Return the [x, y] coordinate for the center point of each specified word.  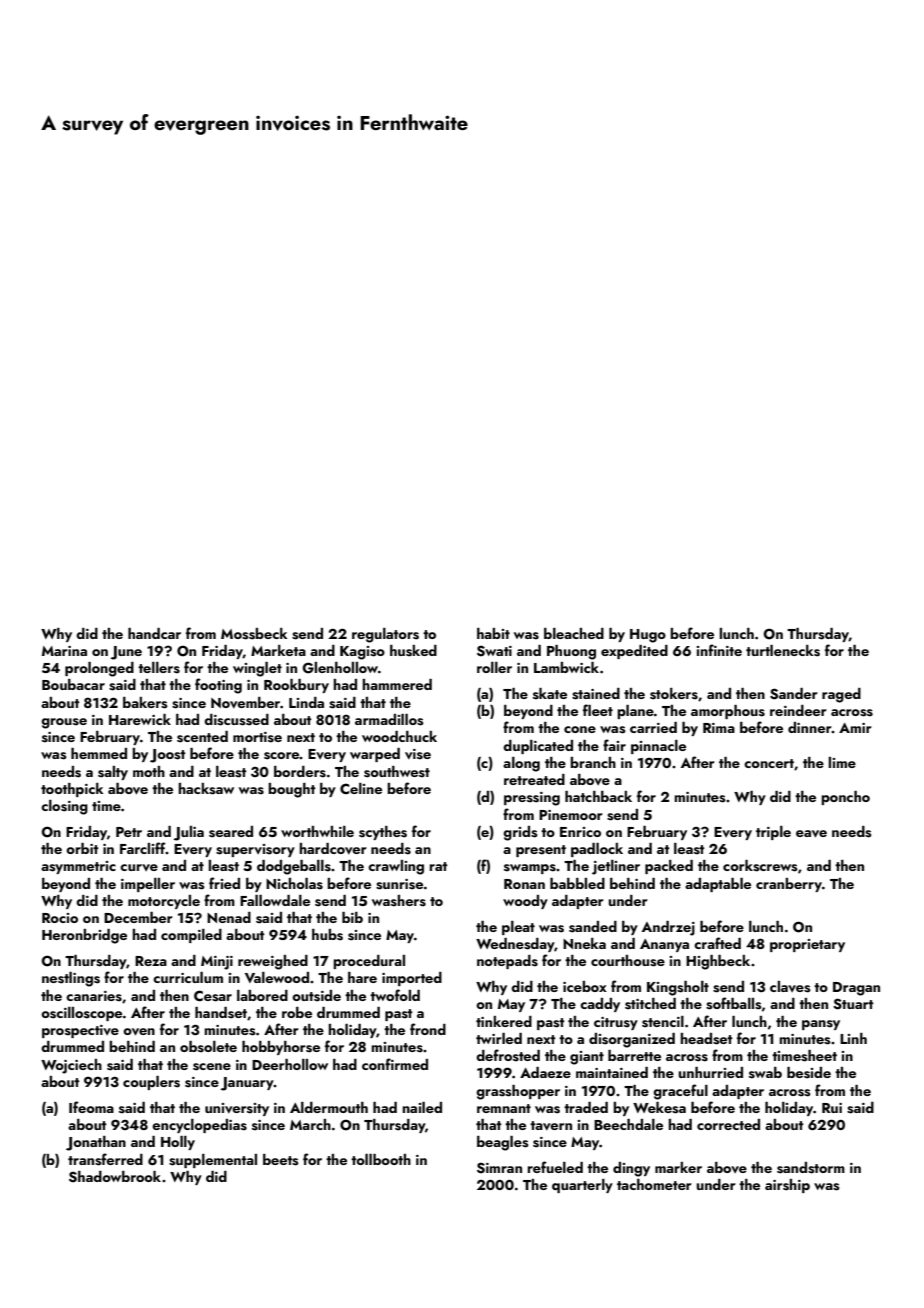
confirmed [395, 1064]
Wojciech [71, 1066]
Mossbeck [254, 634]
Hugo [648, 636]
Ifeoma [91, 1107]
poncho [845, 798]
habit [493, 633]
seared [231, 832]
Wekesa [659, 1108]
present [541, 851]
